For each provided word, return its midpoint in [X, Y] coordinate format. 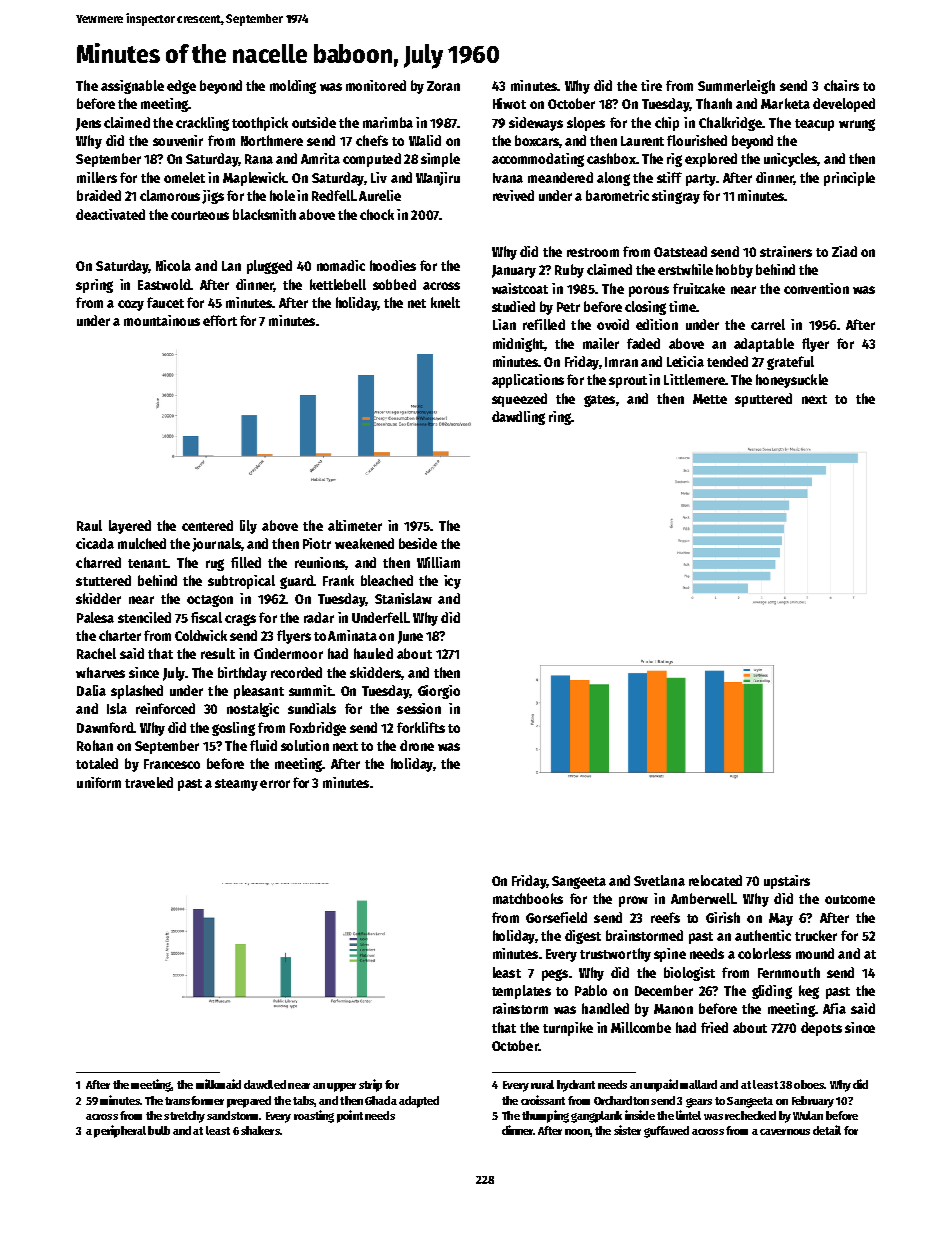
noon [577, 1132]
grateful [790, 363]
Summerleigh [736, 87]
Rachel [96, 653]
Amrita [320, 158]
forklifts [421, 727]
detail [827, 1130]
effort [220, 320]
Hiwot [509, 103]
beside [418, 543]
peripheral [120, 1131]
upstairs [787, 882]
